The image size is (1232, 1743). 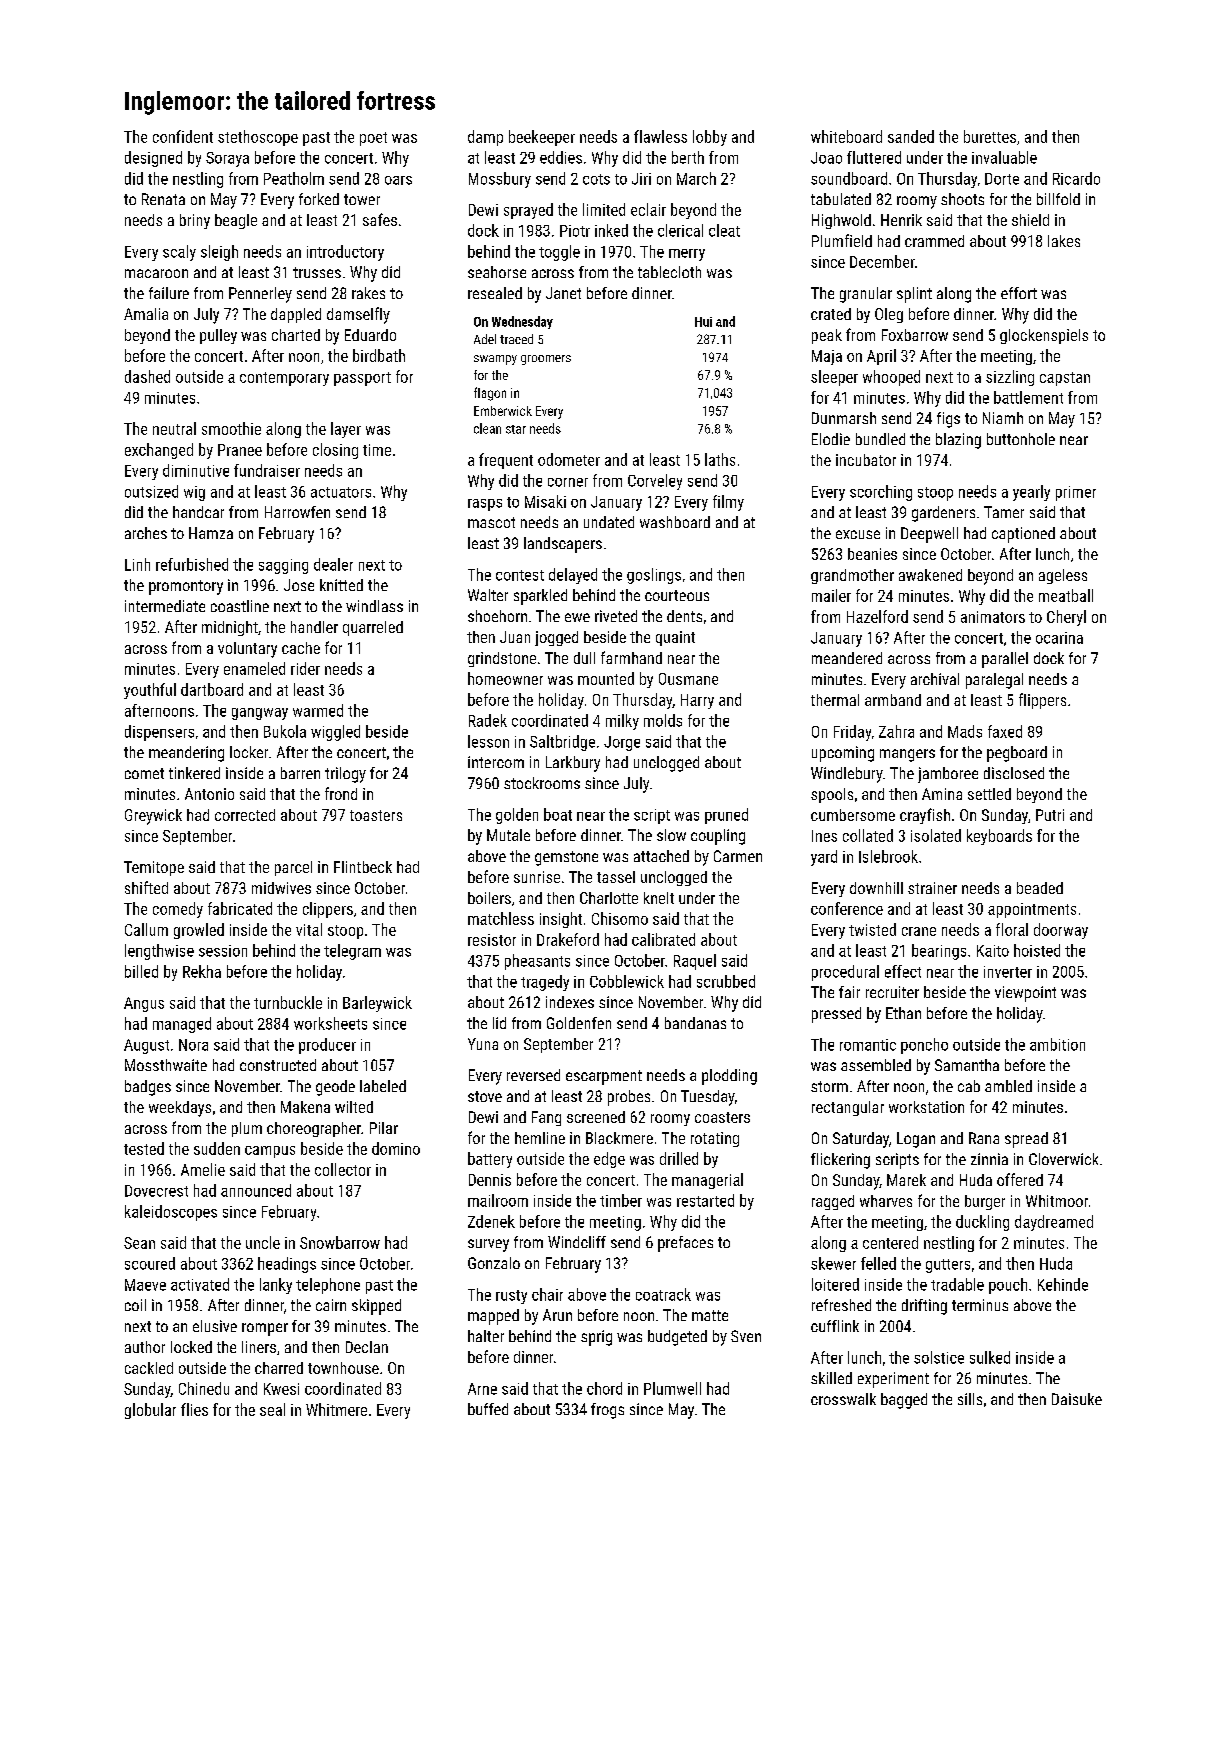 What do you see at coordinates (990, 136) in the image?
I see `burettes` at bounding box center [990, 136].
